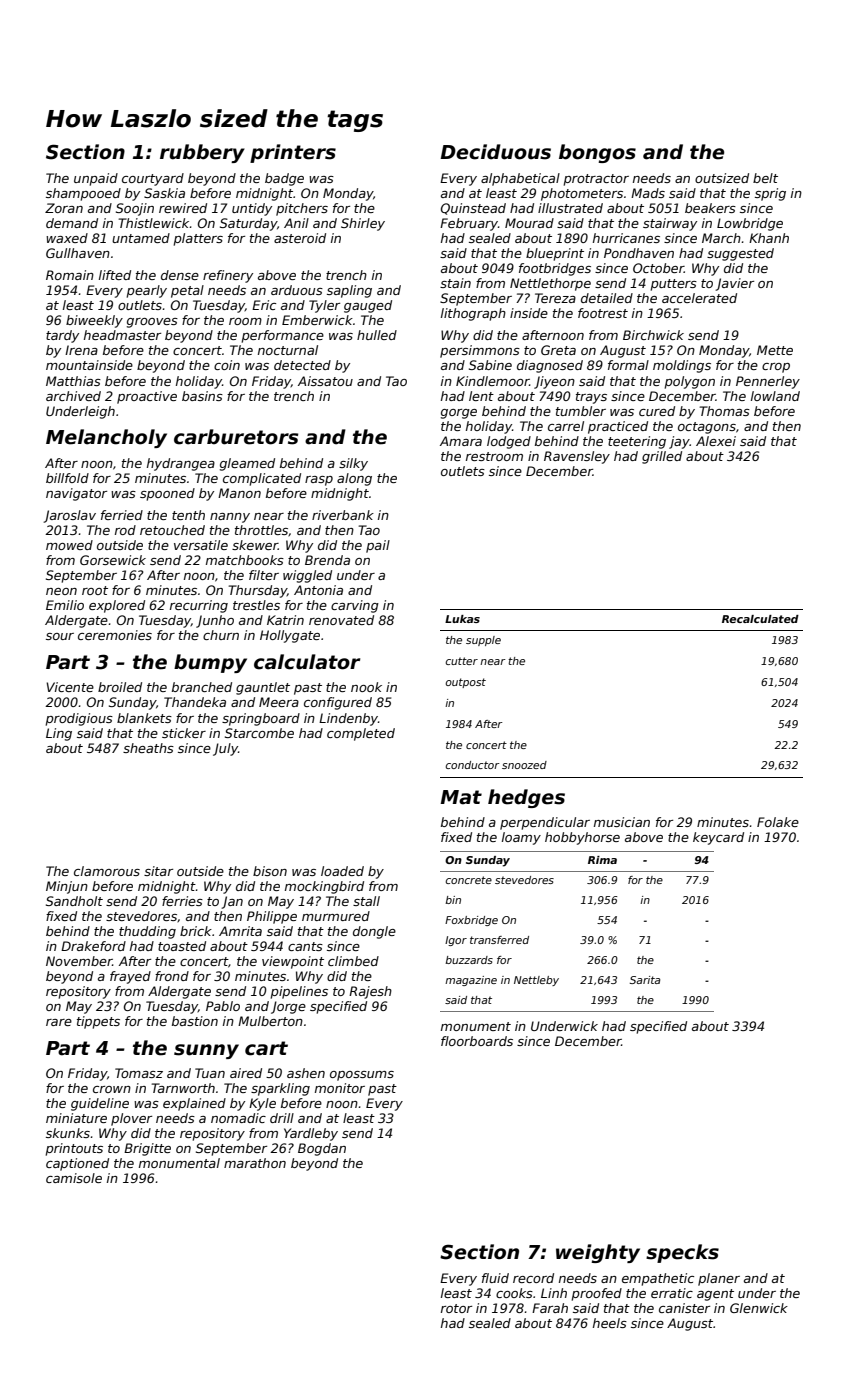  Describe the element at coordinates (120, 687) in the screenshot. I see `broiled` at that location.
